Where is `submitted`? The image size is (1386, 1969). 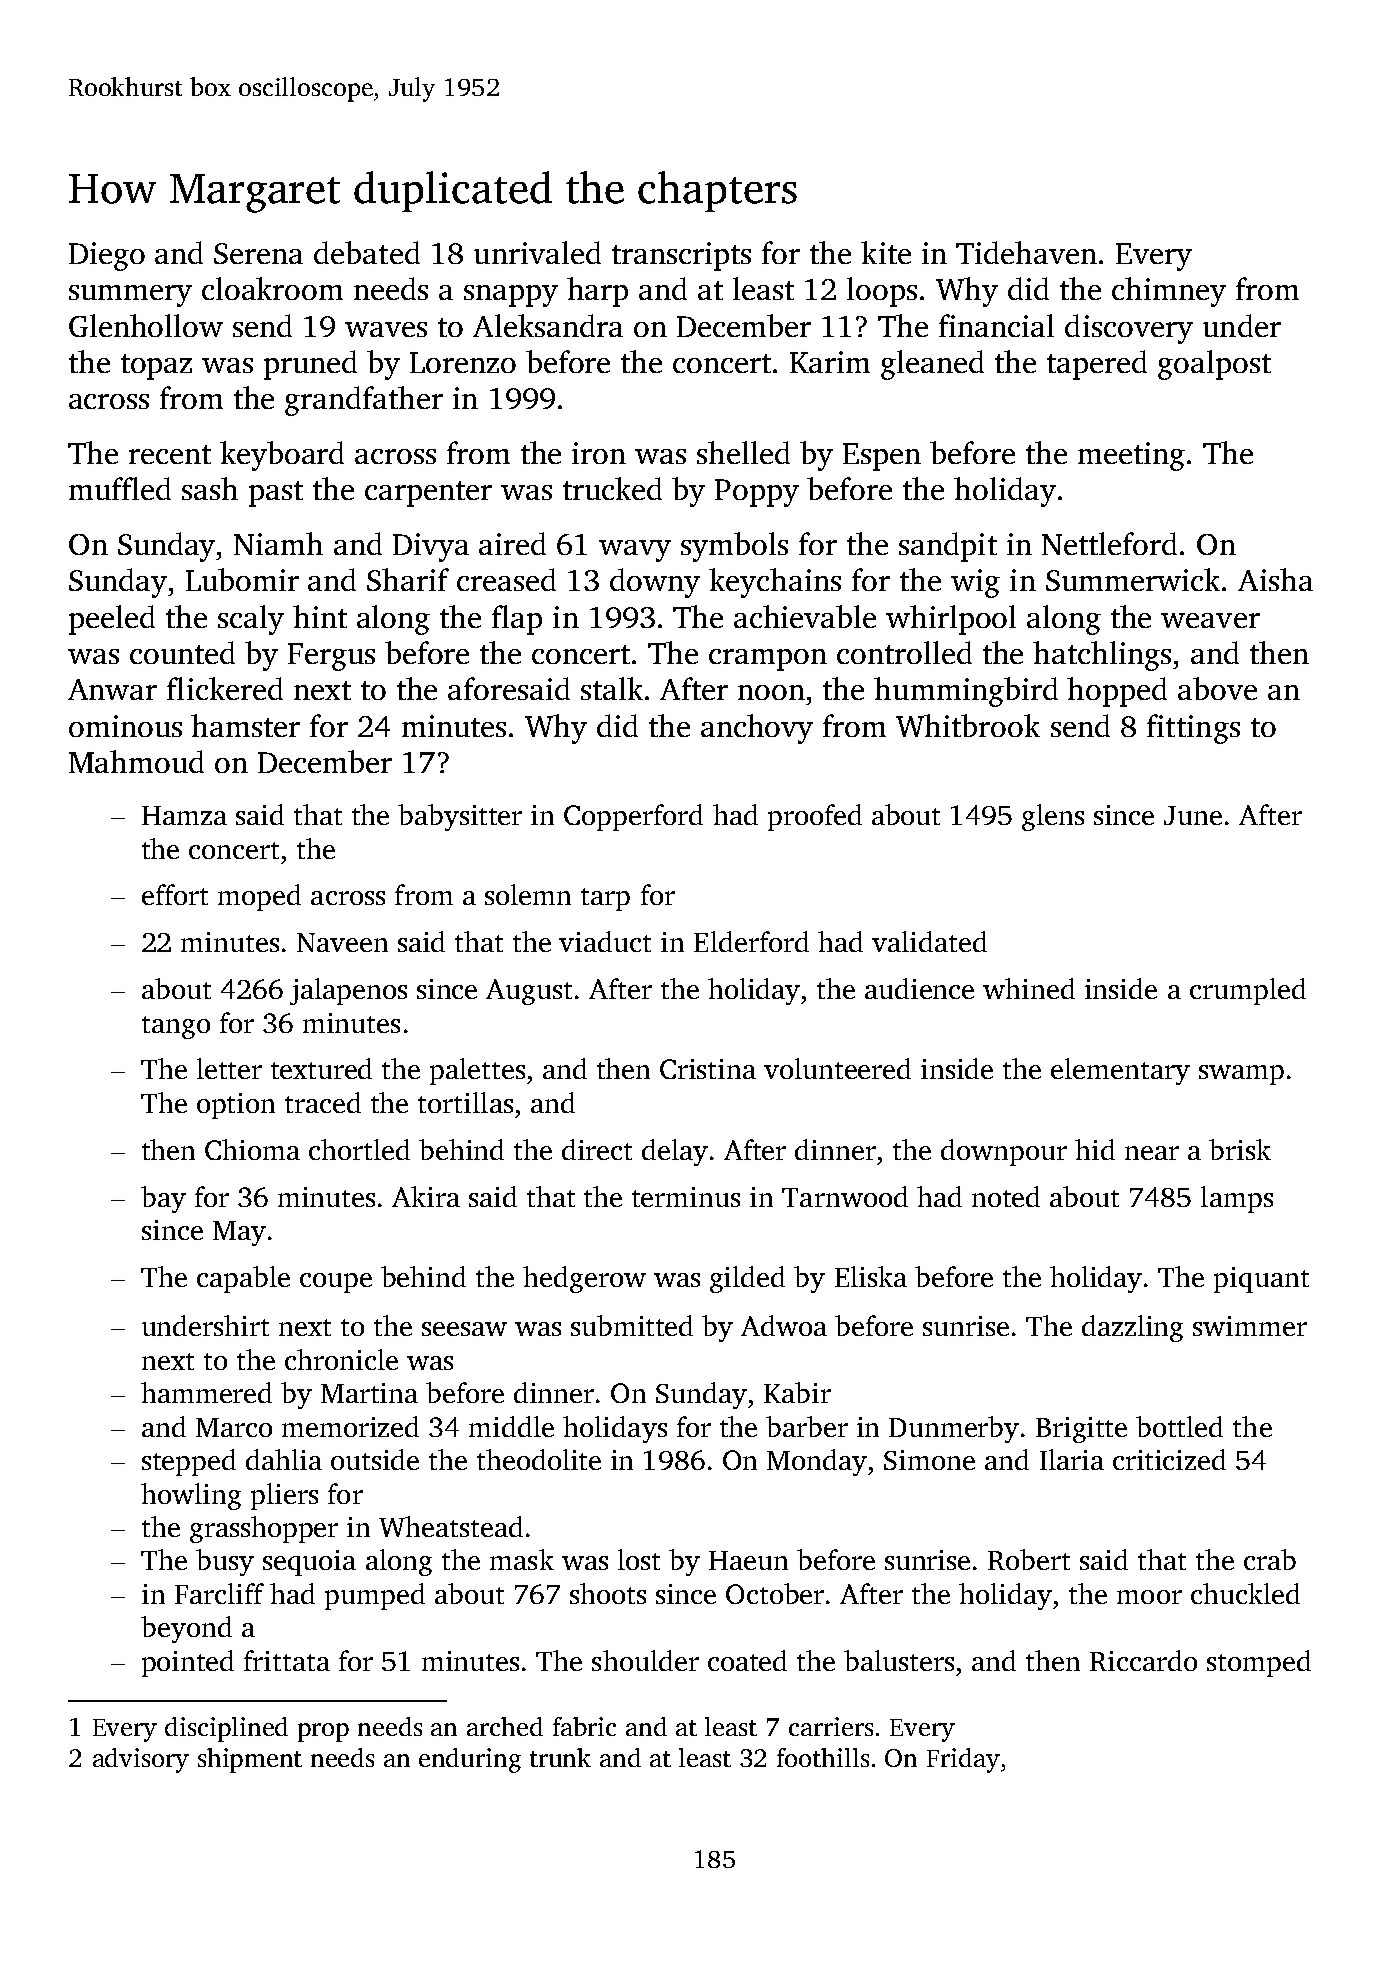
submitted is located at coordinates (632, 1325).
